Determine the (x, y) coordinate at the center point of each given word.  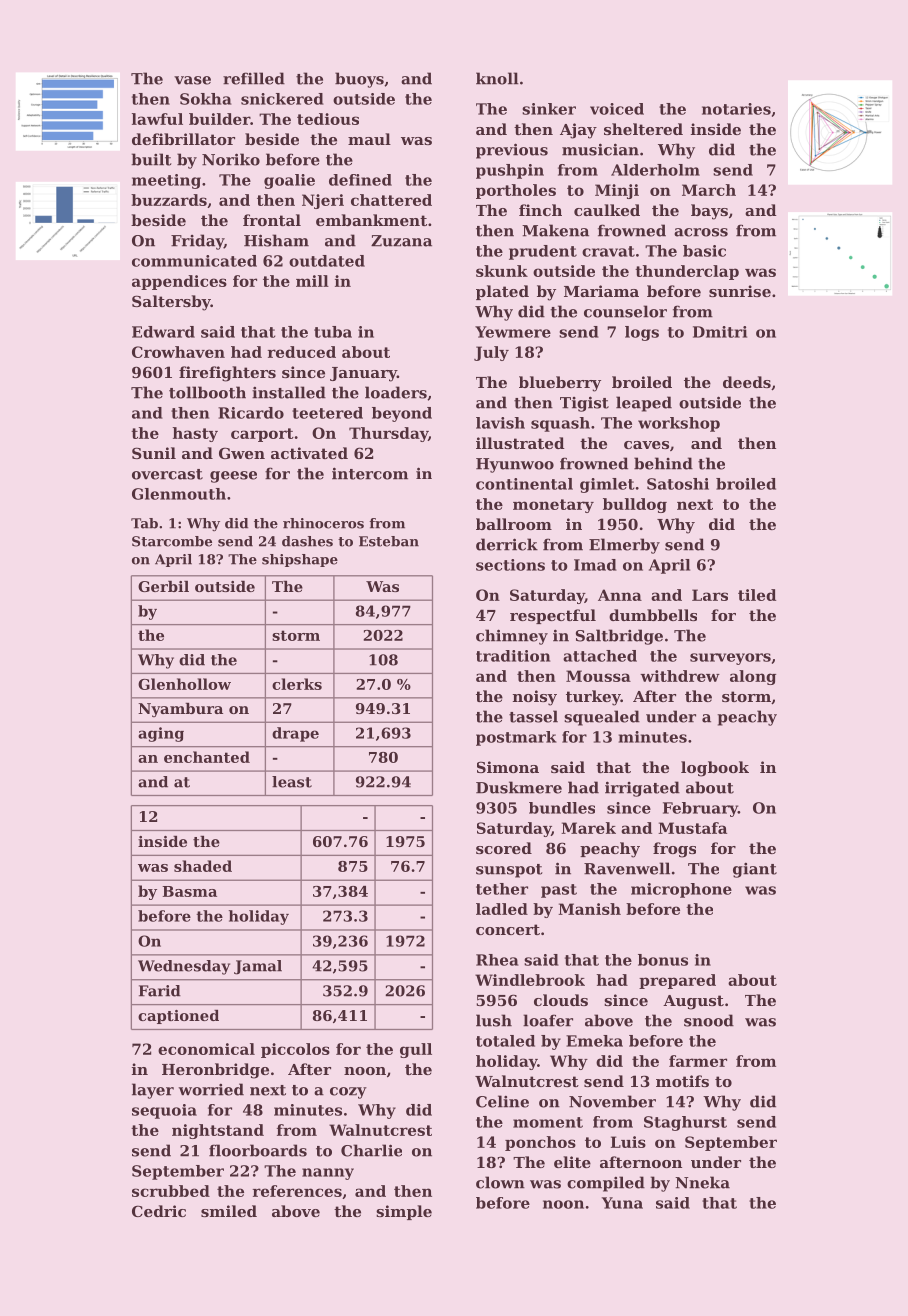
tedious (328, 119)
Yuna (622, 1203)
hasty (195, 434)
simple (404, 1212)
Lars (710, 595)
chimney (512, 637)
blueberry (560, 384)
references (297, 1191)
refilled (254, 78)
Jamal (258, 967)
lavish (500, 423)
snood (709, 1020)
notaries (736, 109)
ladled (502, 909)
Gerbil (163, 586)
